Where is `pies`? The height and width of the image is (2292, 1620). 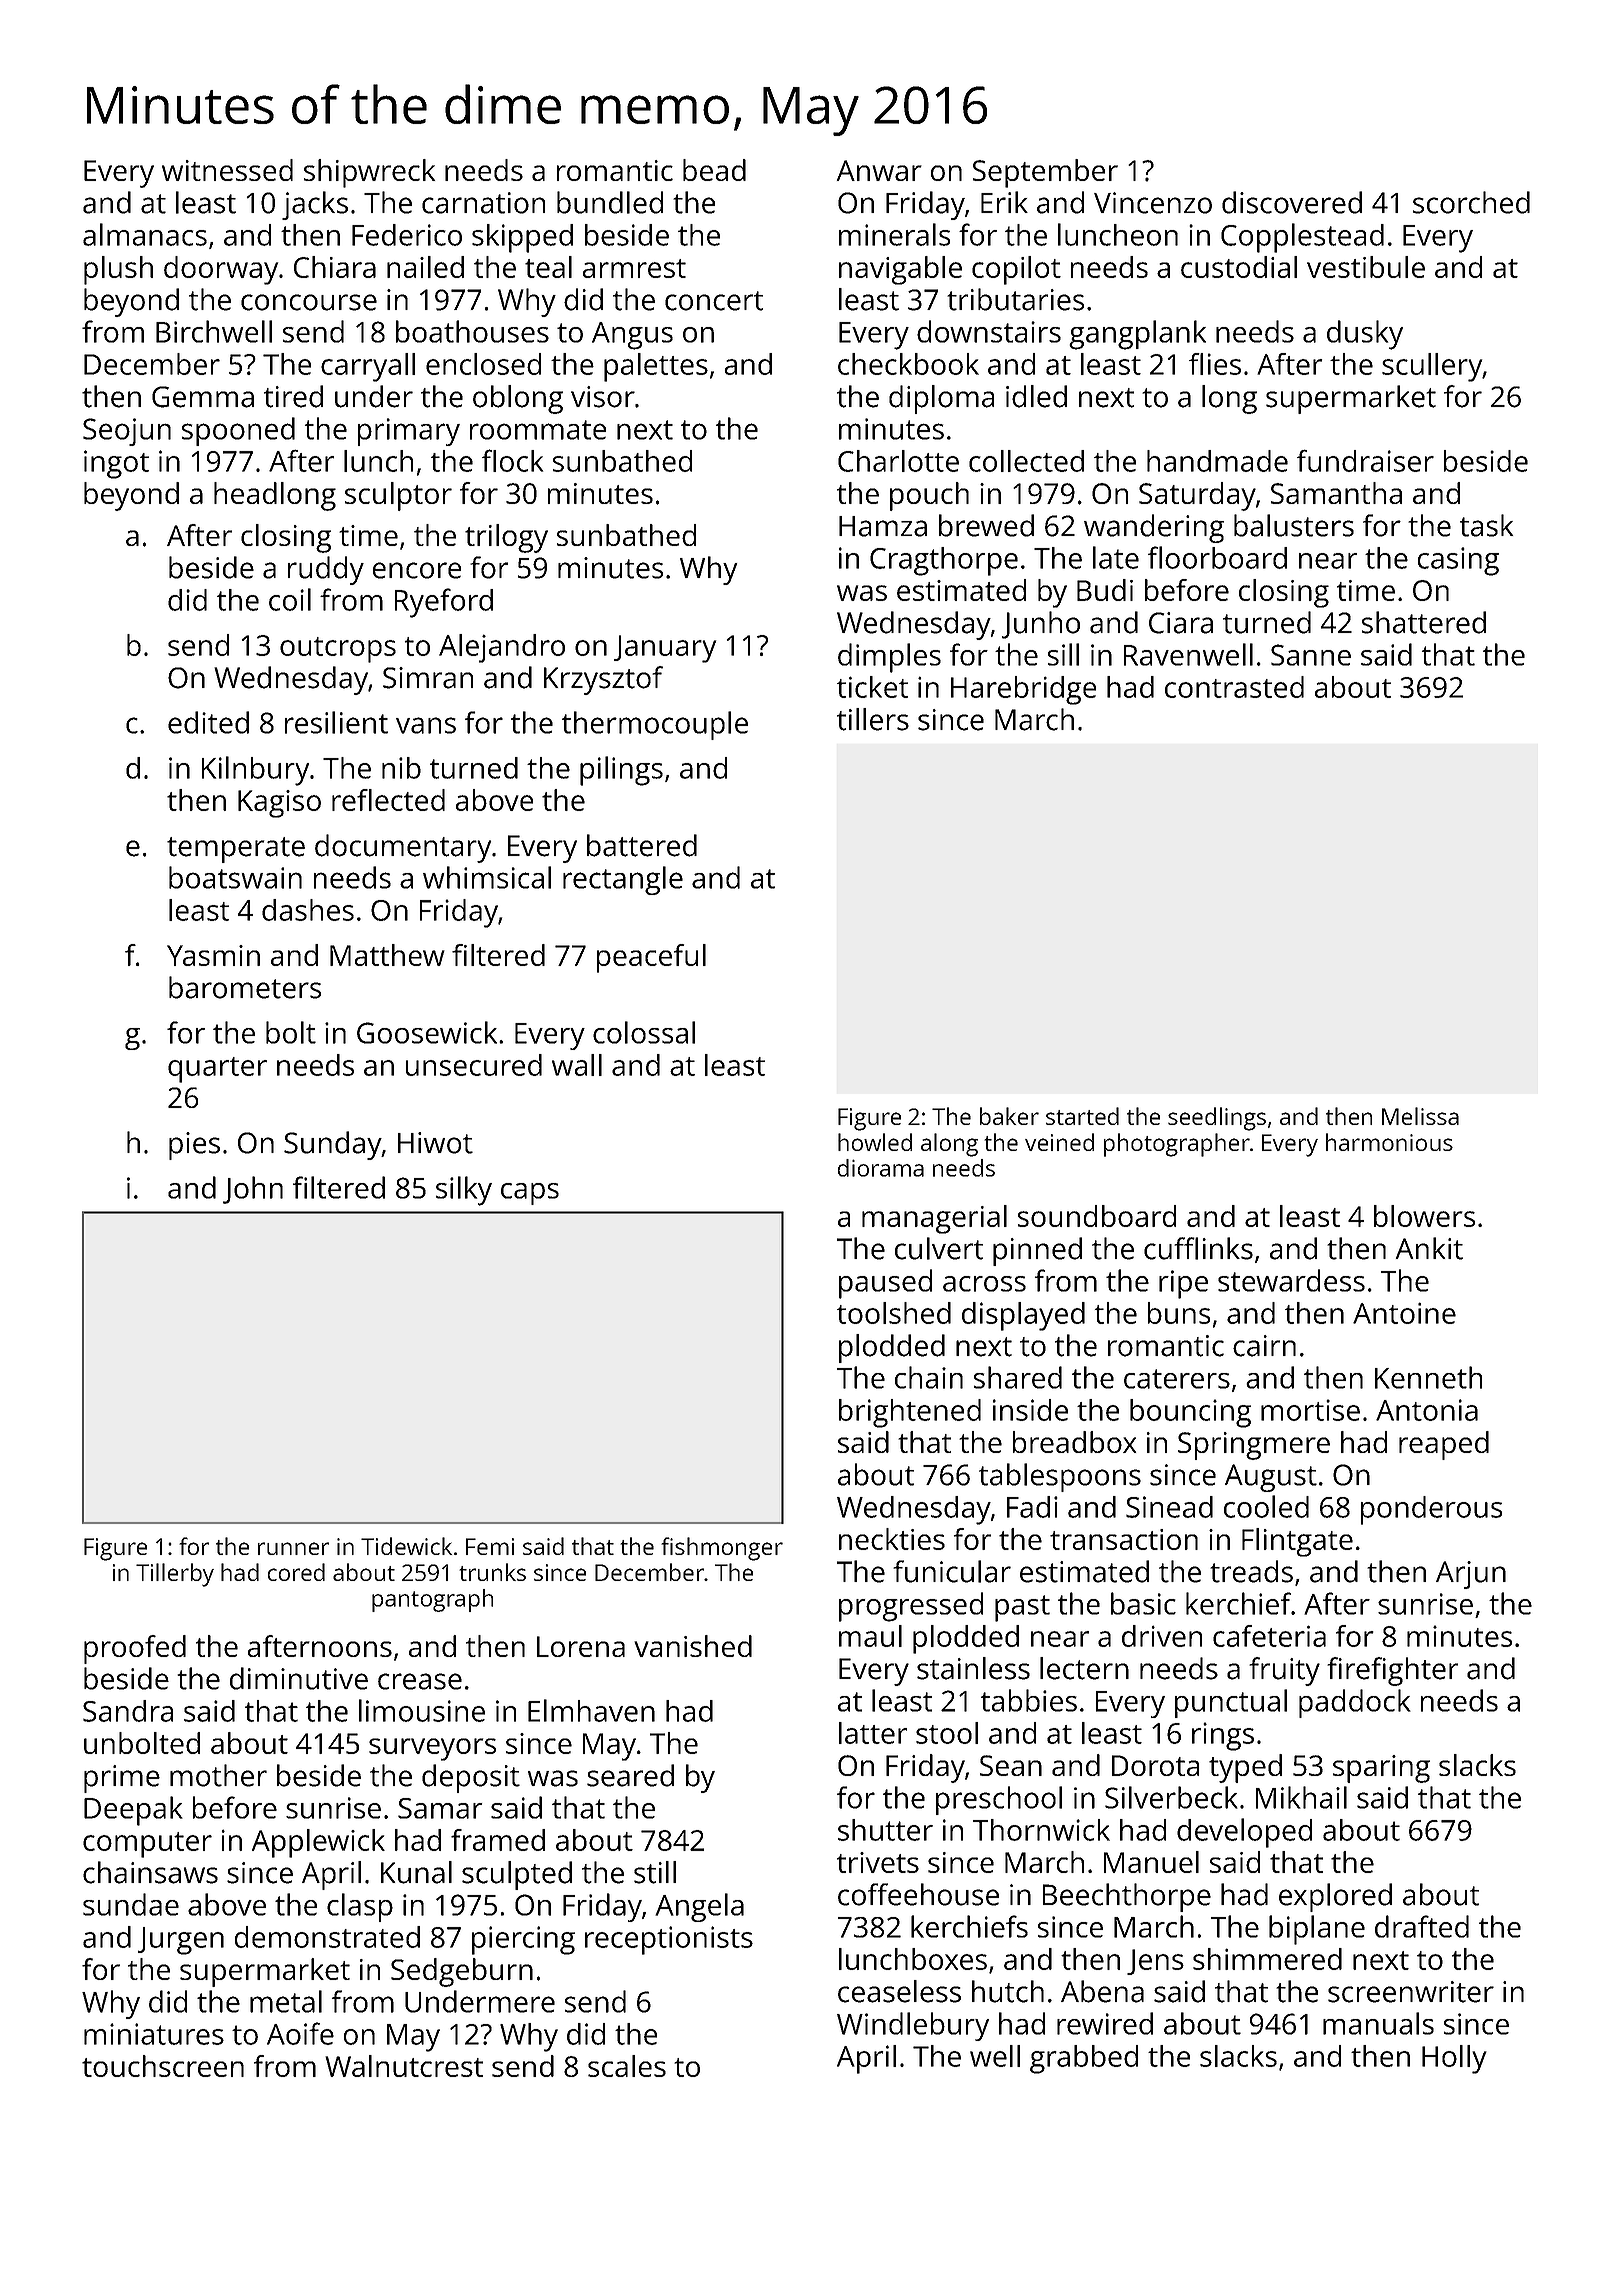
pies is located at coordinates (194, 1146).
